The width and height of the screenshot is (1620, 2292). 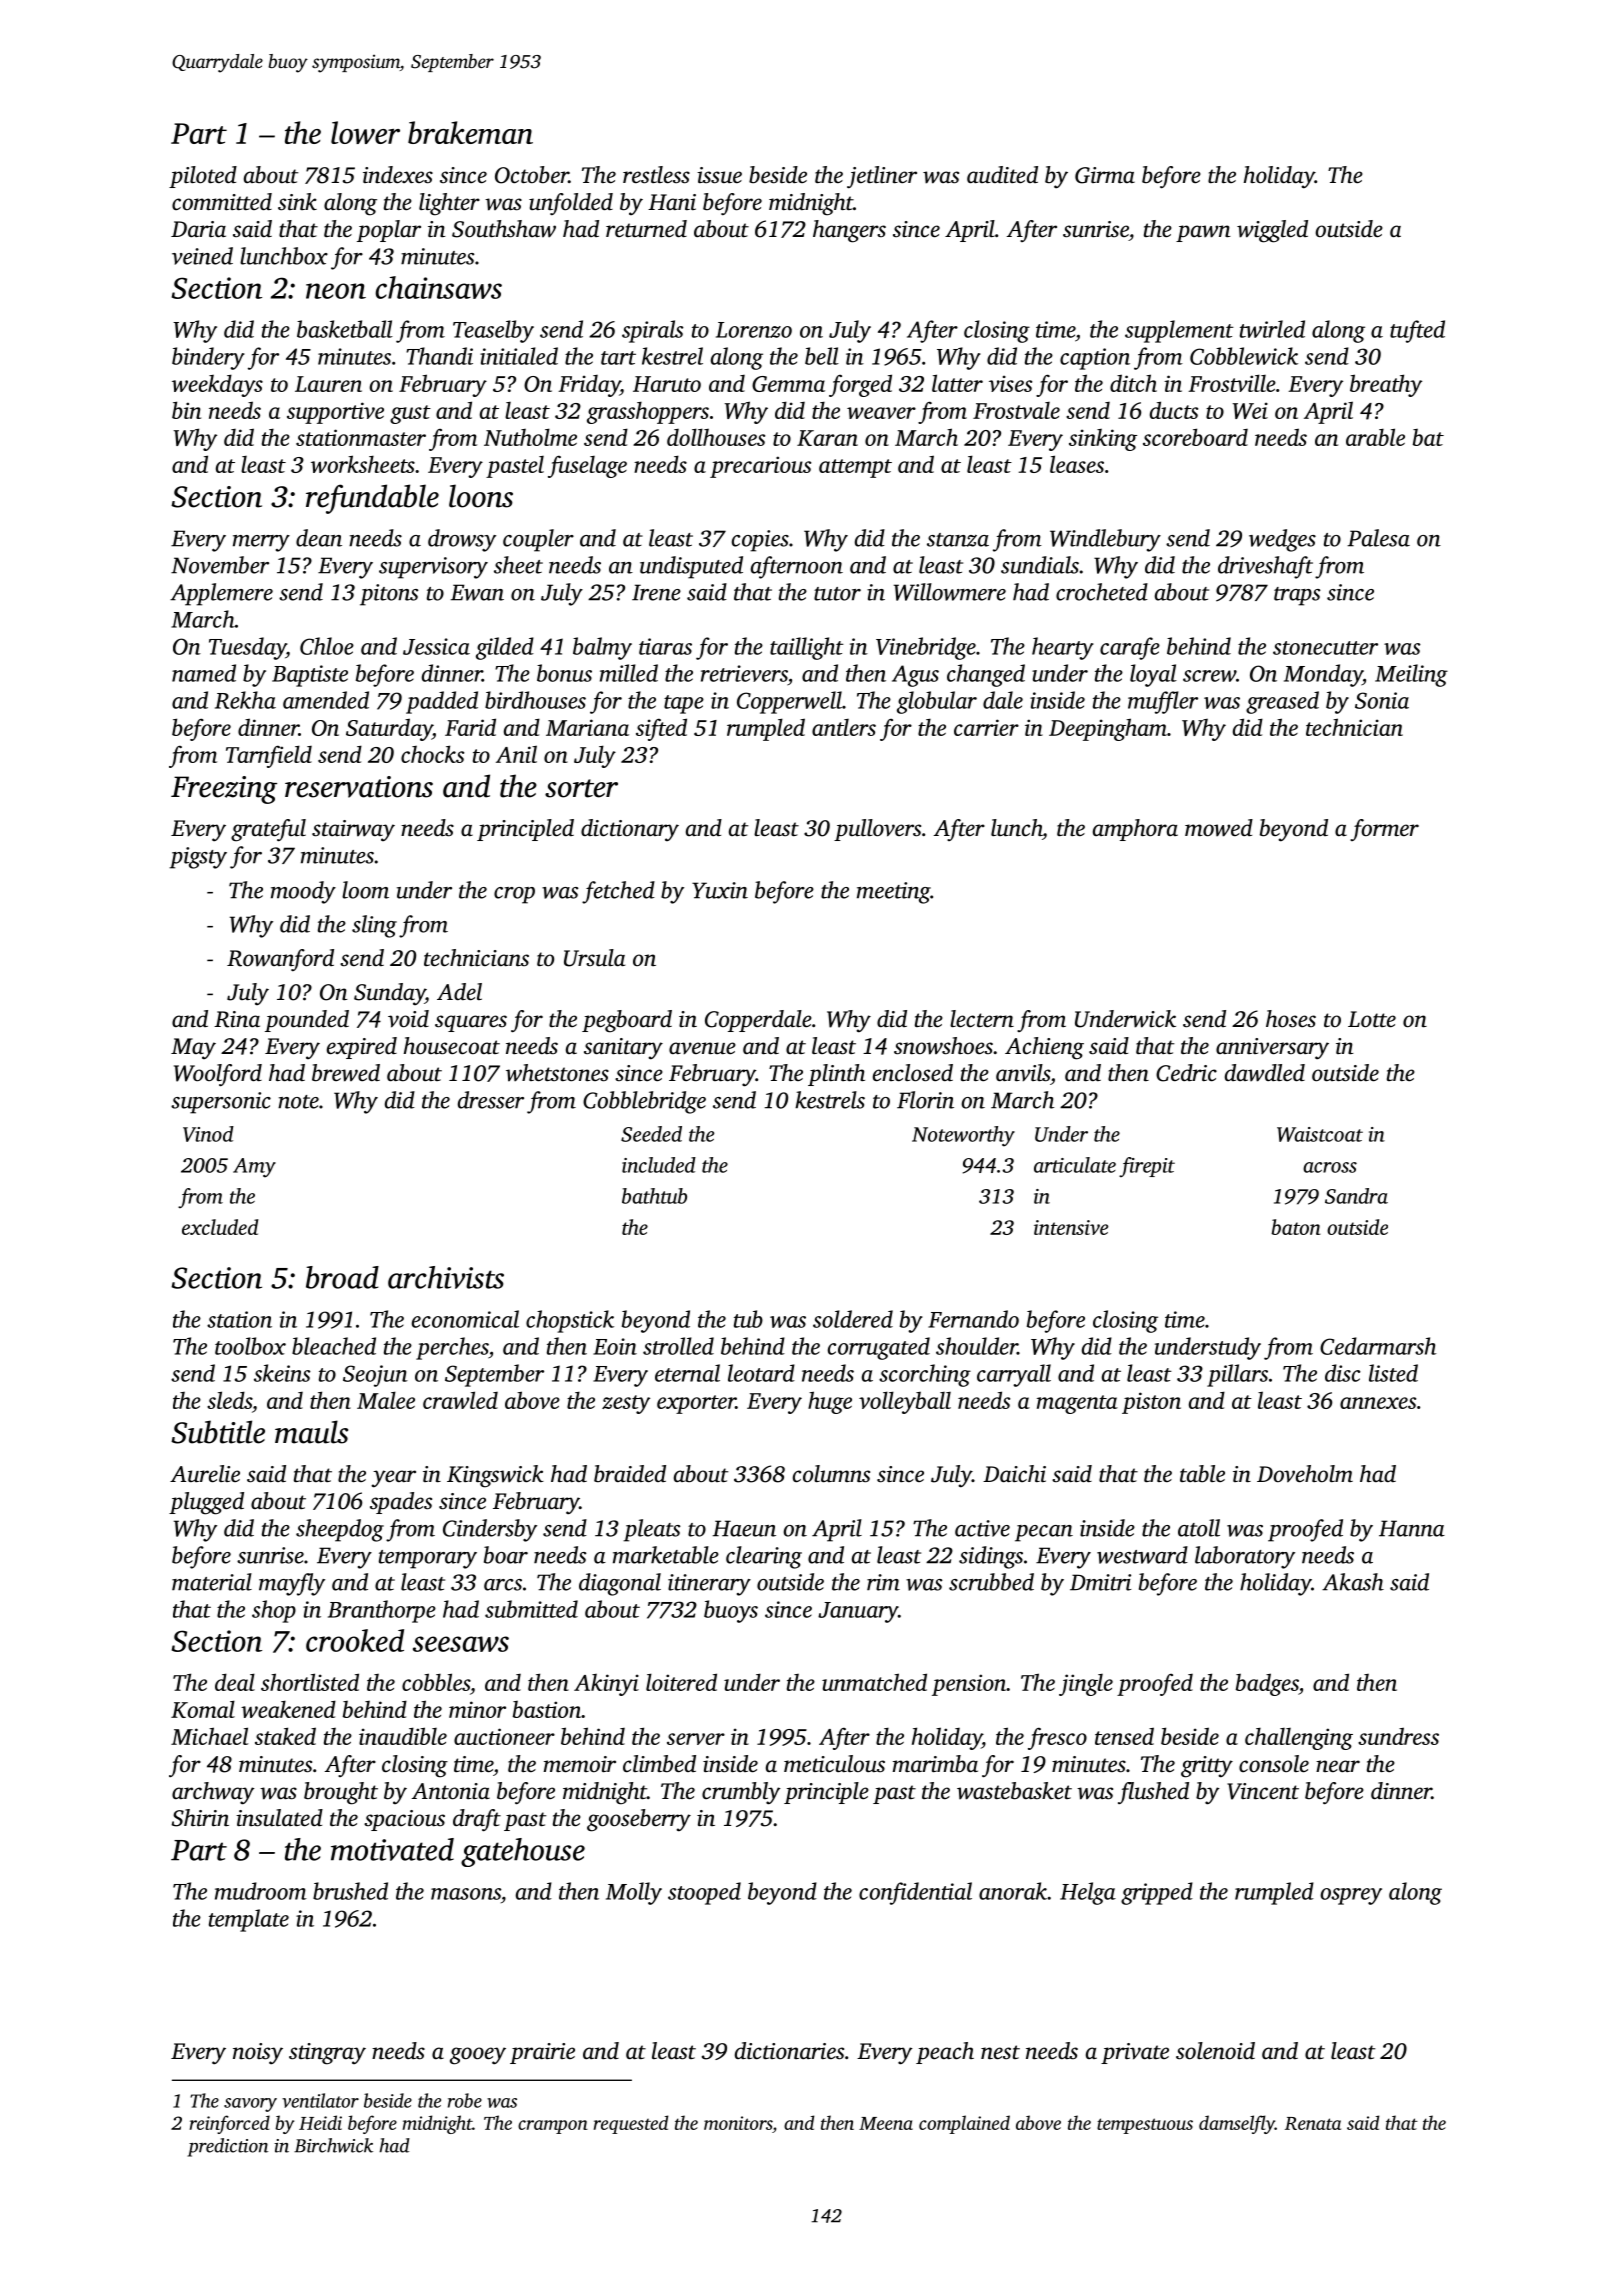 I want to click on brought, so click(x=341, y=1793).
